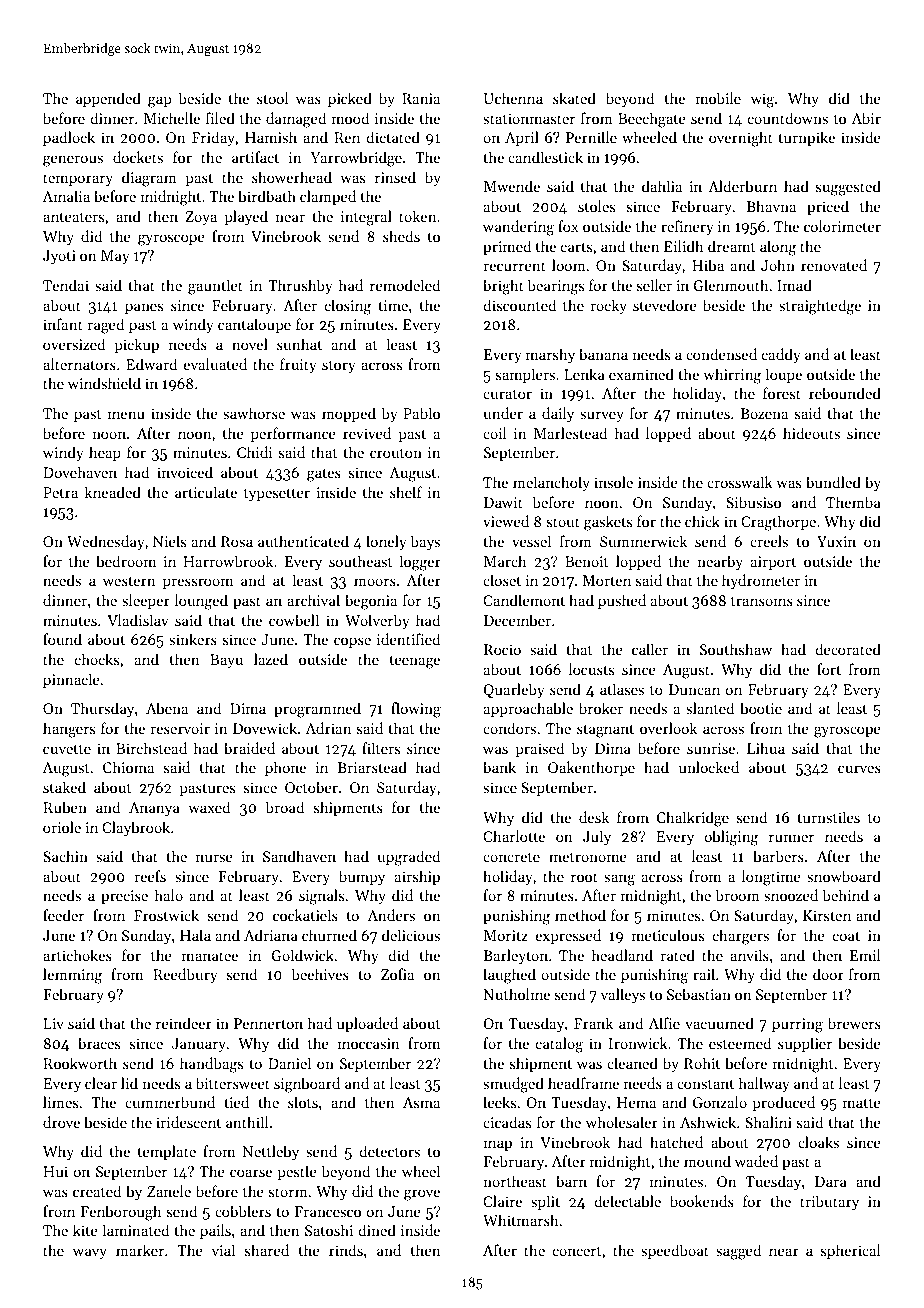 The height and width of the image is (1308, 924). What do you see at coordinates (59, 257) in the image?
I see `Jyoti` at bounding box center [59, 257].
